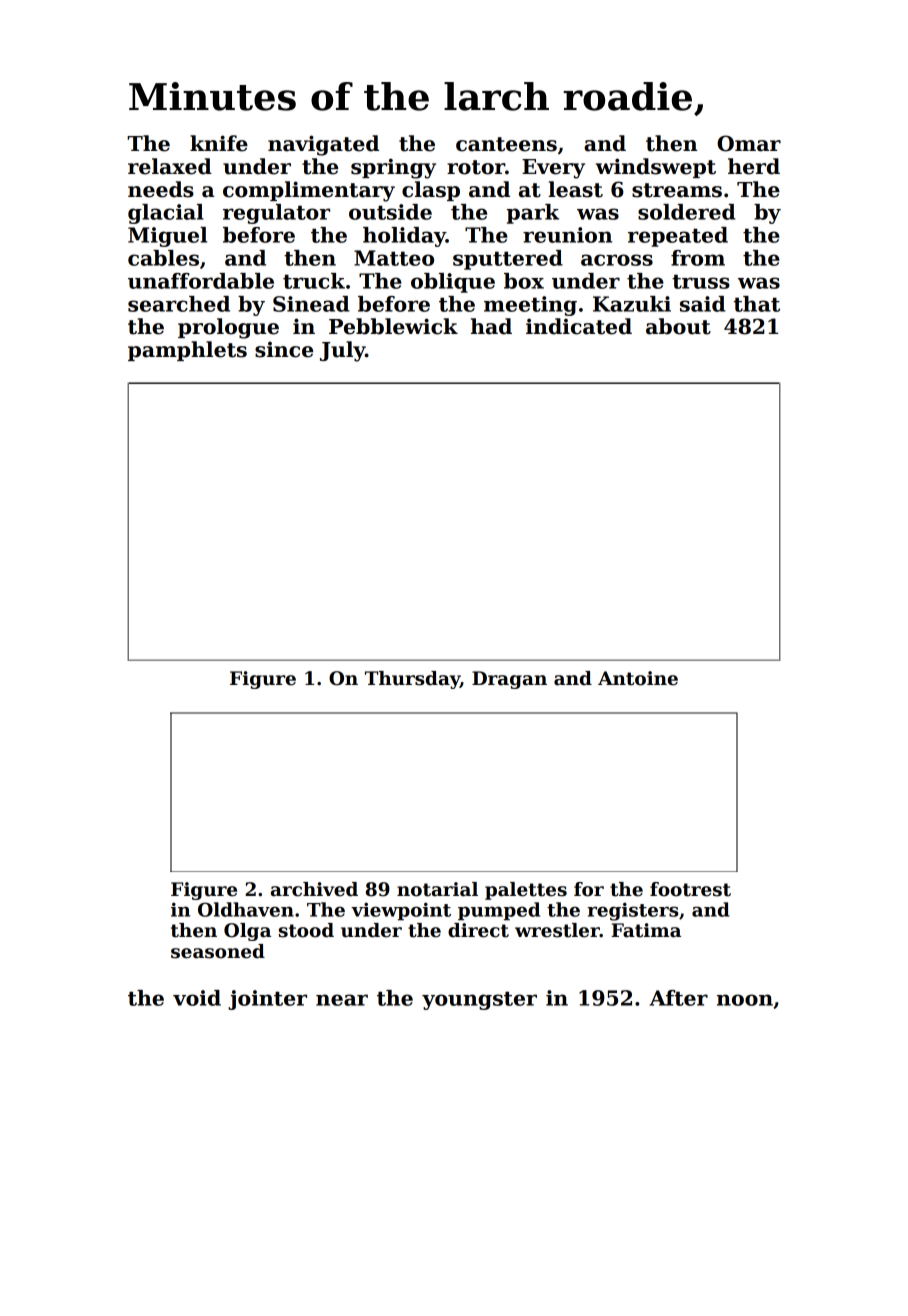 The width and height of the document is (908, 1316). I want to click on since, so click(284, 349).
